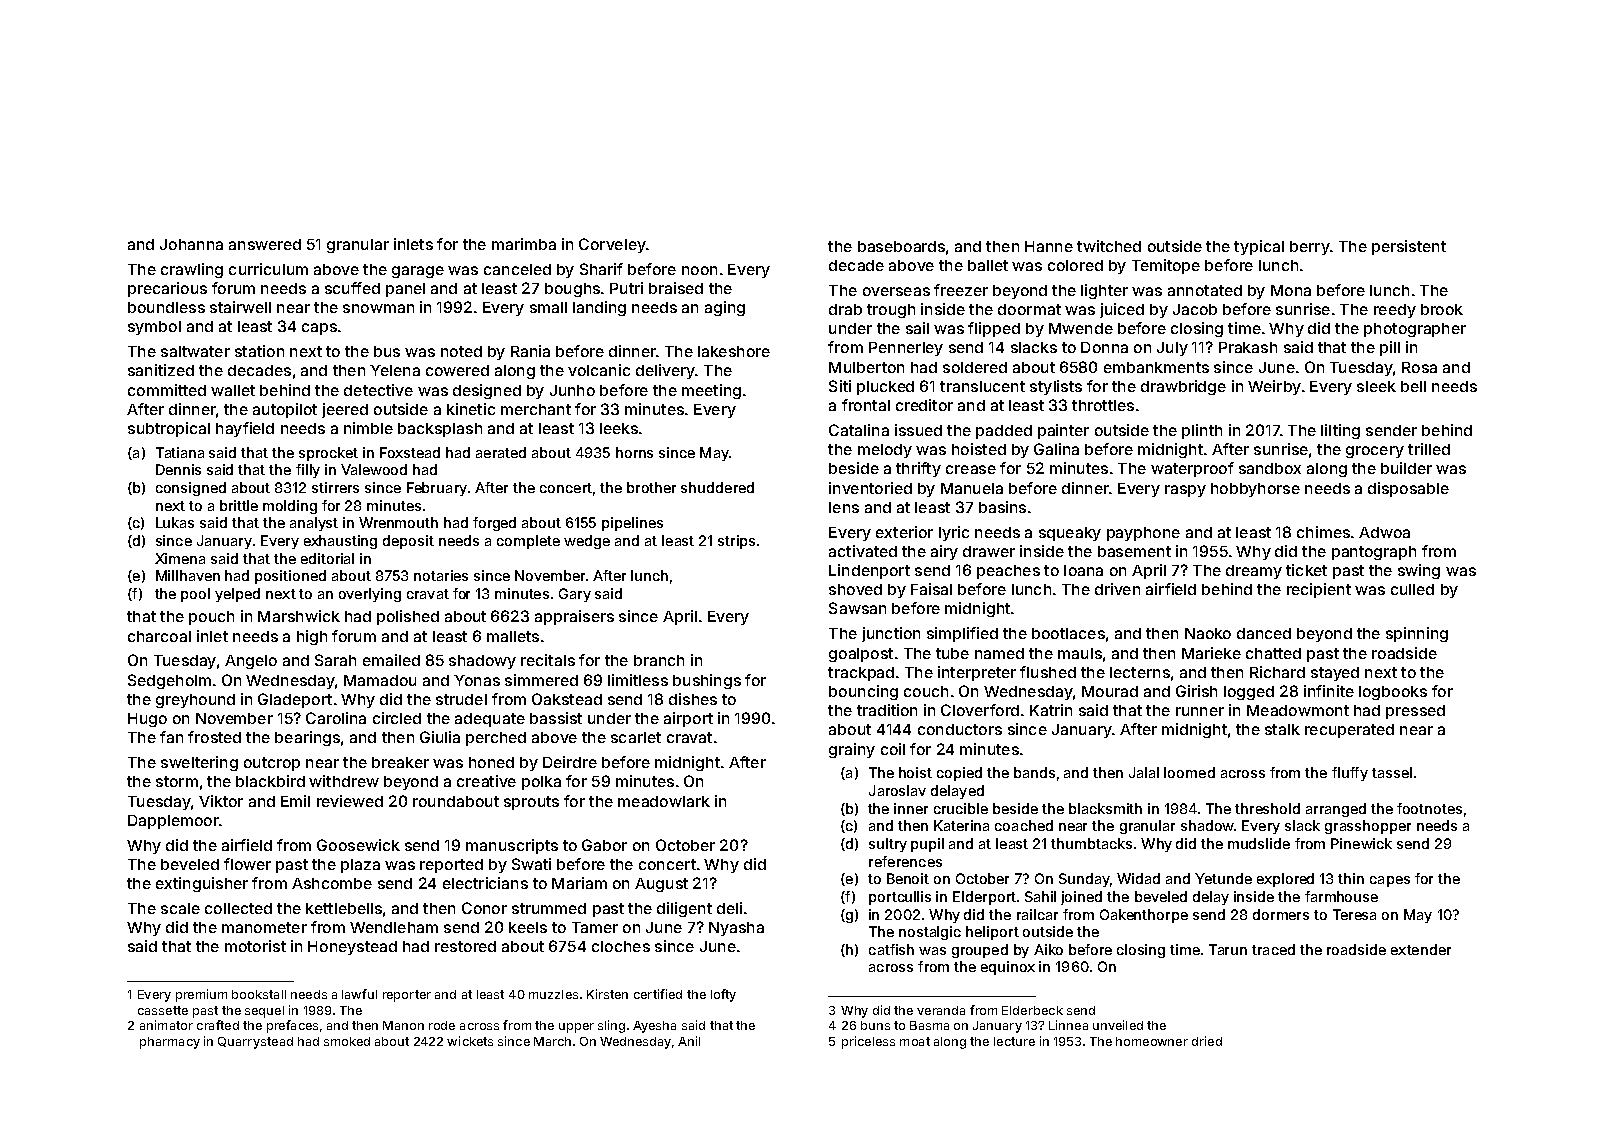 The width and height of the document is (1605, 1135). I want to click on mudslide, so click(1259, 843).
